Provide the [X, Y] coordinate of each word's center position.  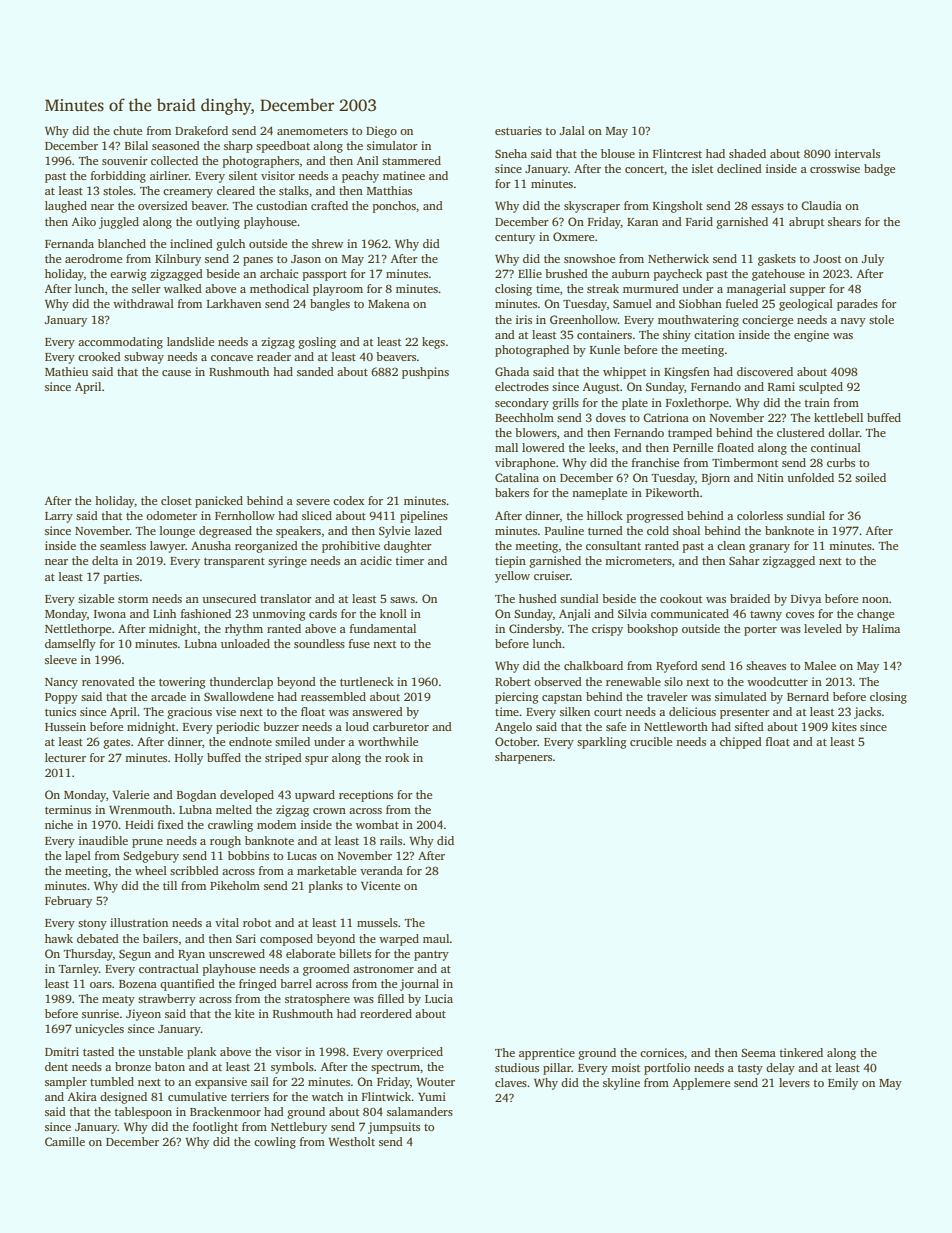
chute [127, 130]
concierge [767, 321]
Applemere [701, 1084]
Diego [381, 132]
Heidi [139, 824]
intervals [857, 153]
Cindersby [535, 630]
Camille [65, 1141]
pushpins [425, 373]
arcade [168, 696]
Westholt [351, 1141]
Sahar [744, 560]
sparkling [602, 743]
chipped [741, 743]
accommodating [120, 343]
